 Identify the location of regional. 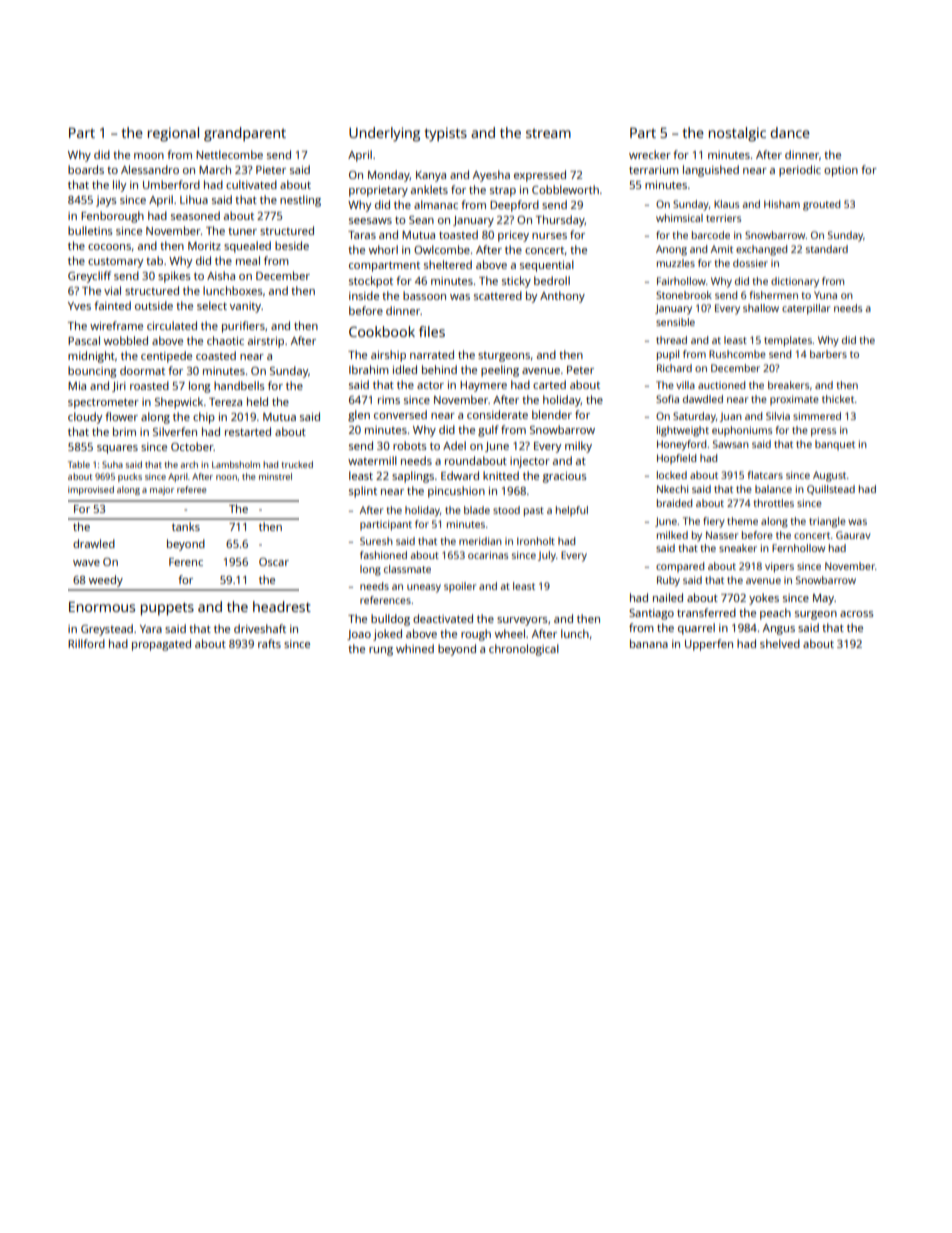
(173, 134).
